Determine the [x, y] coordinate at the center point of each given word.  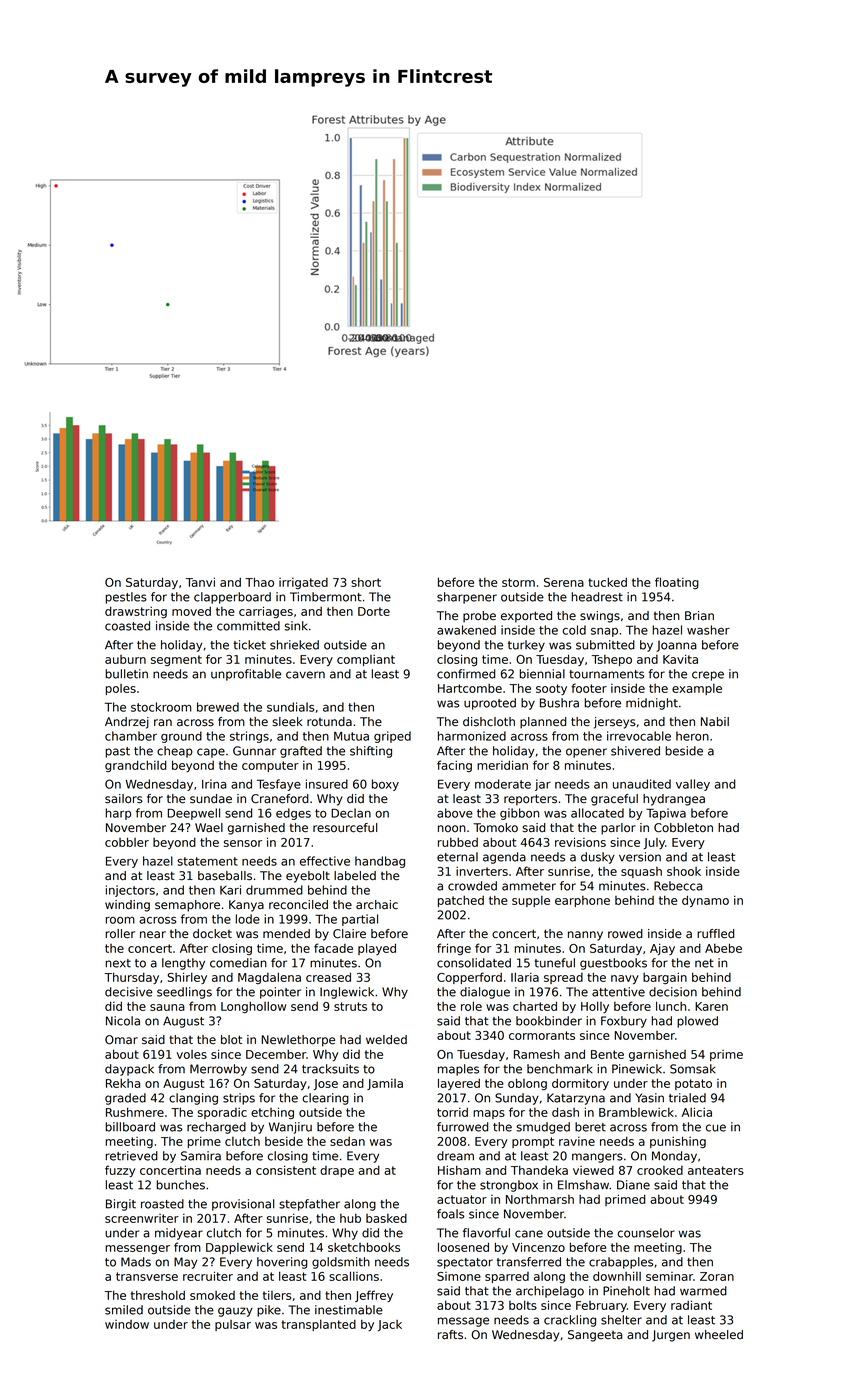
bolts [523, 1305]
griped [392, 737]
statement [207, 861]
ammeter [529, 886]
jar [543, 785]
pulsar [233, 1325]
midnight [652, 704]
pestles [126, 598]
